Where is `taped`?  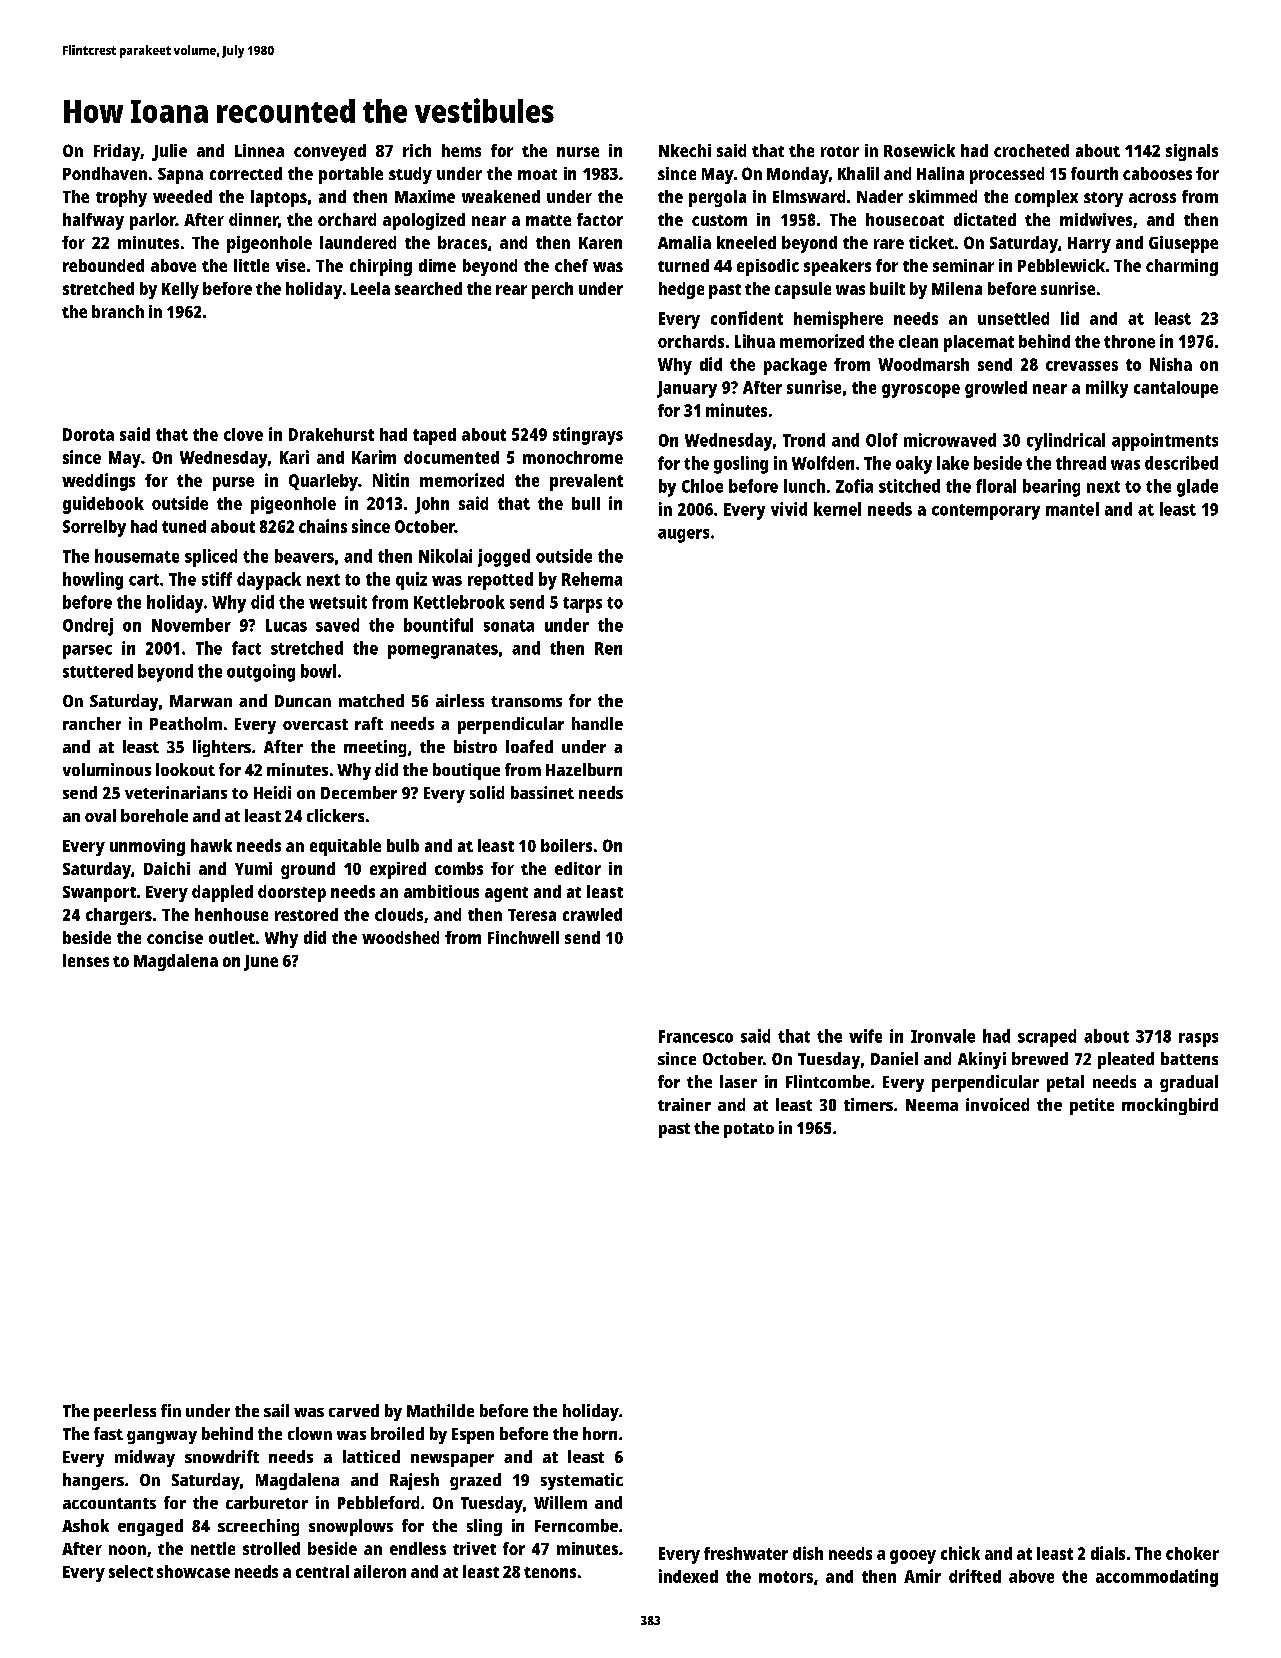 taped is located at coordinates (434, 436).
